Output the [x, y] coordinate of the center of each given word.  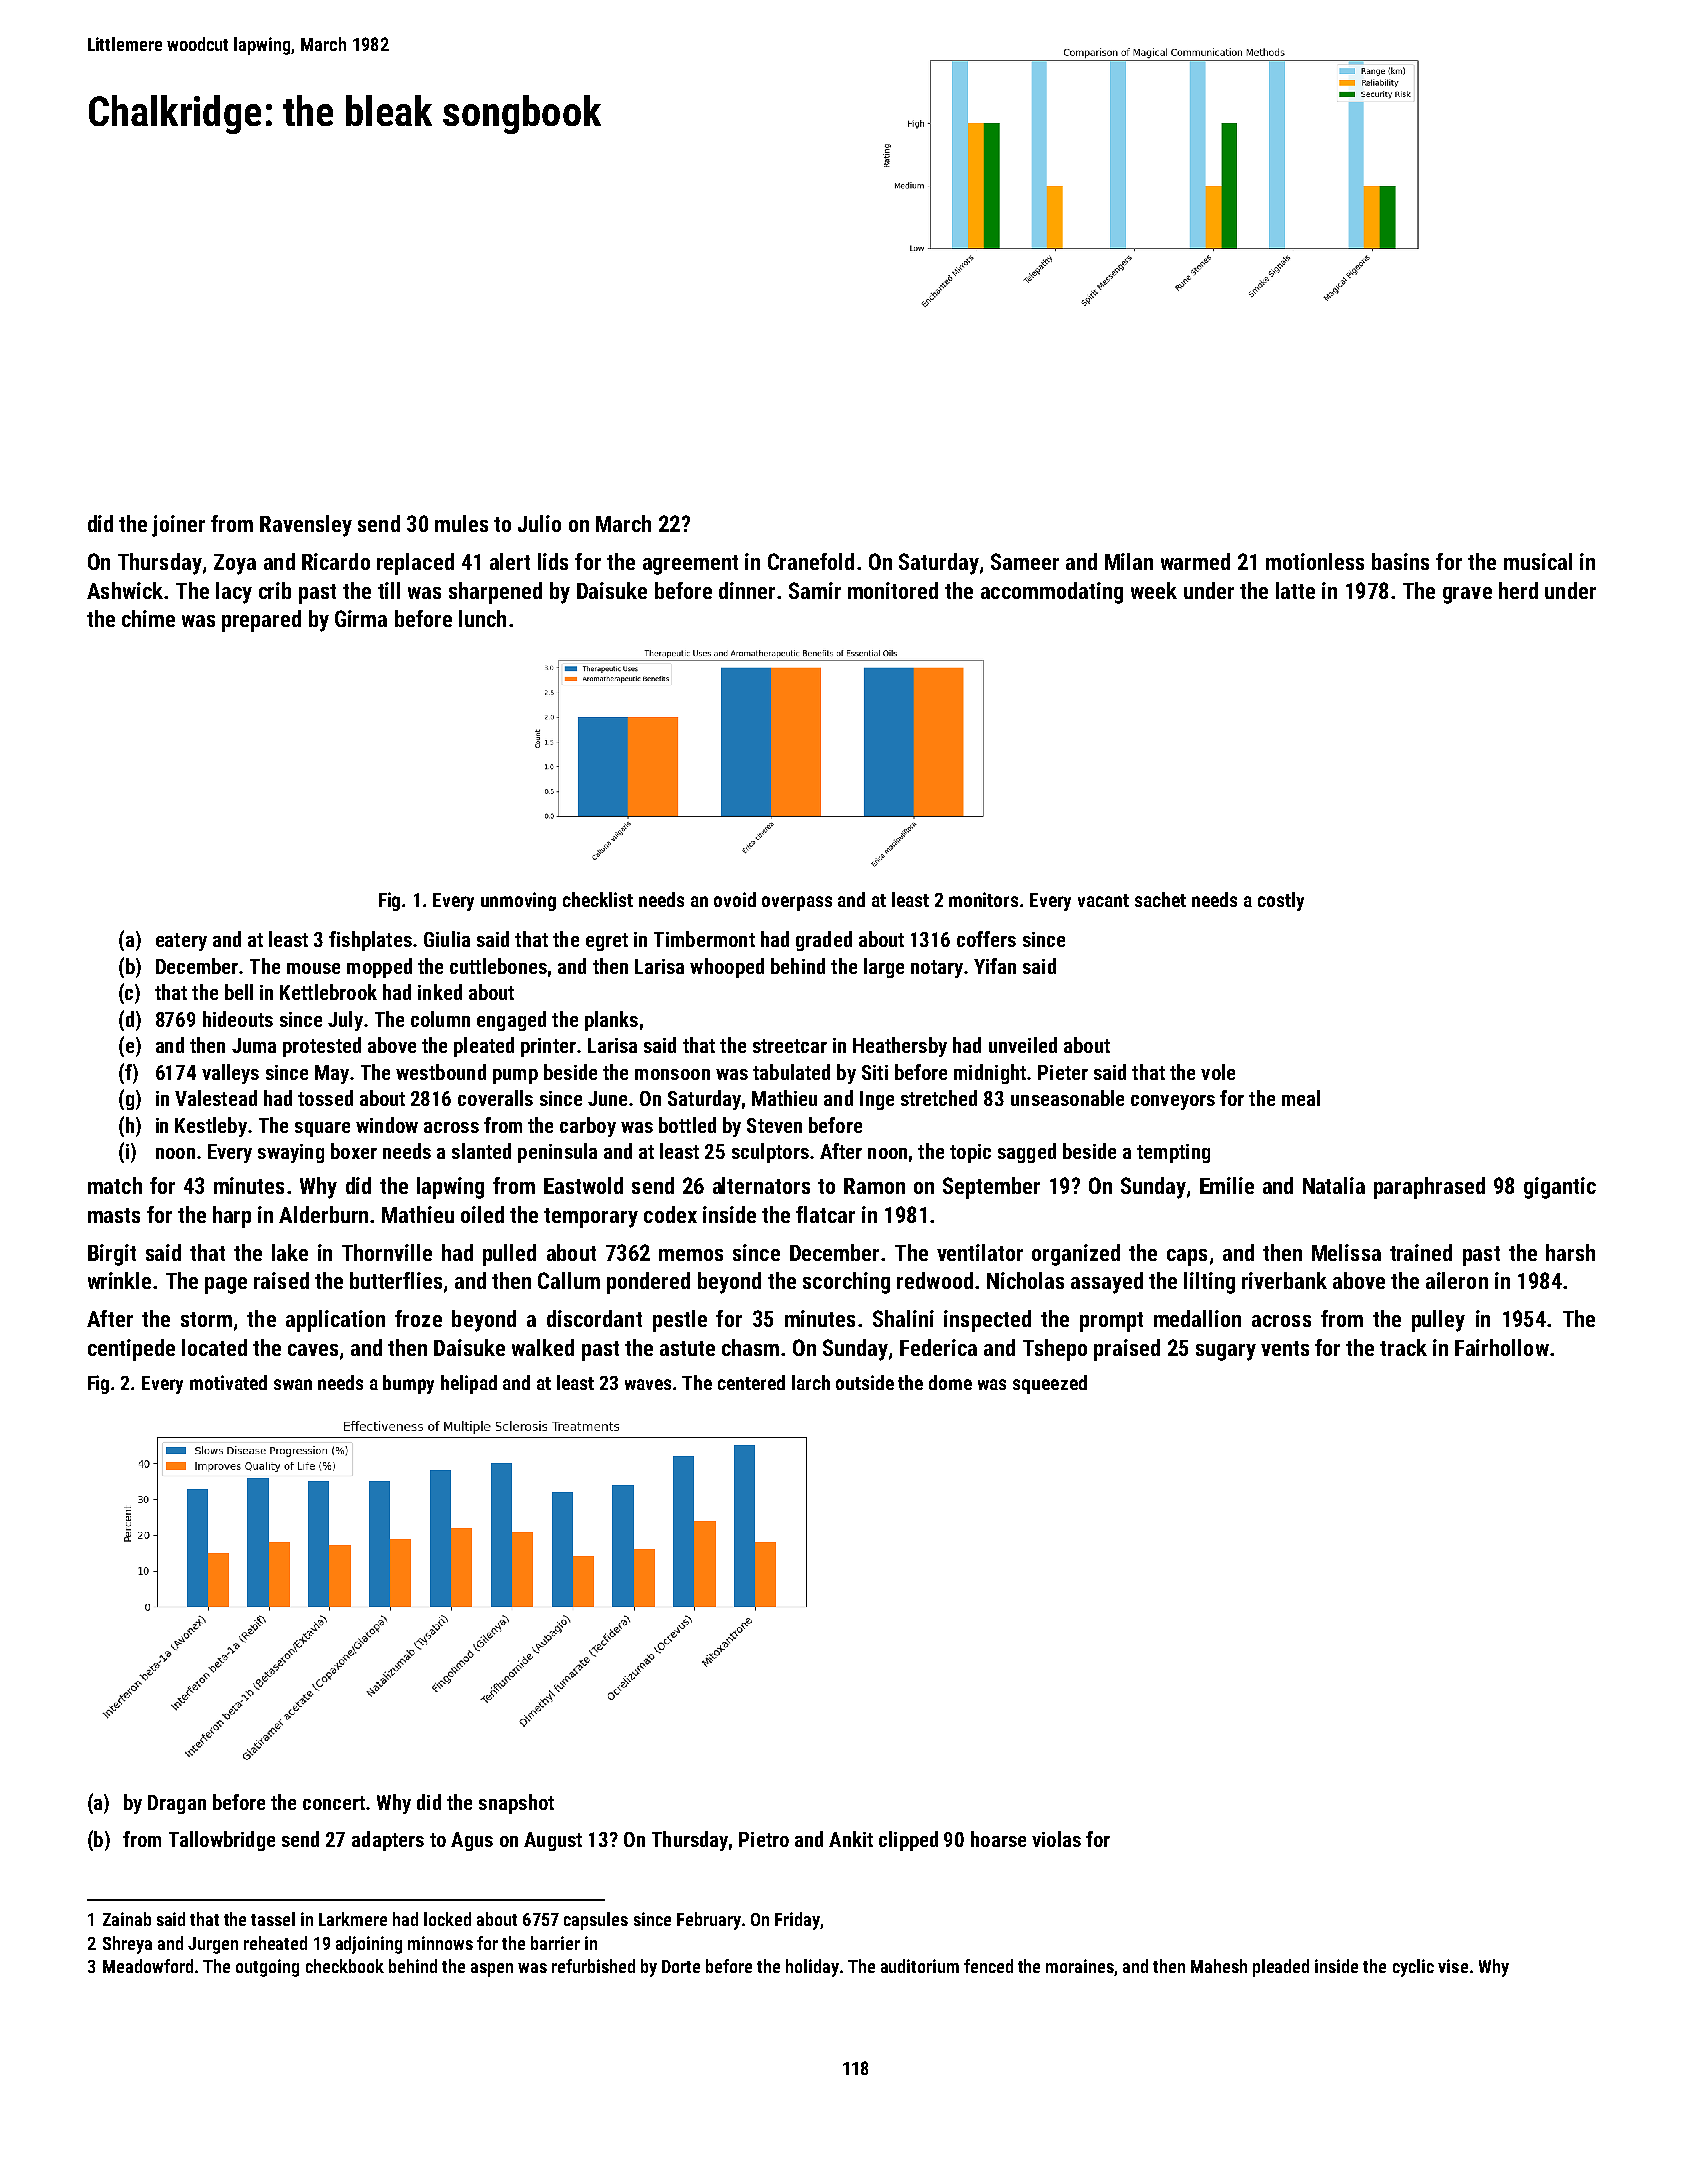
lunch [482, 618]
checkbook [345, 1966]
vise [1453, 1966]
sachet [1160, 899]
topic [970, 1153]
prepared [261, 621]
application [335, 1321]
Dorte [681, 1966]
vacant [1103, 900]
